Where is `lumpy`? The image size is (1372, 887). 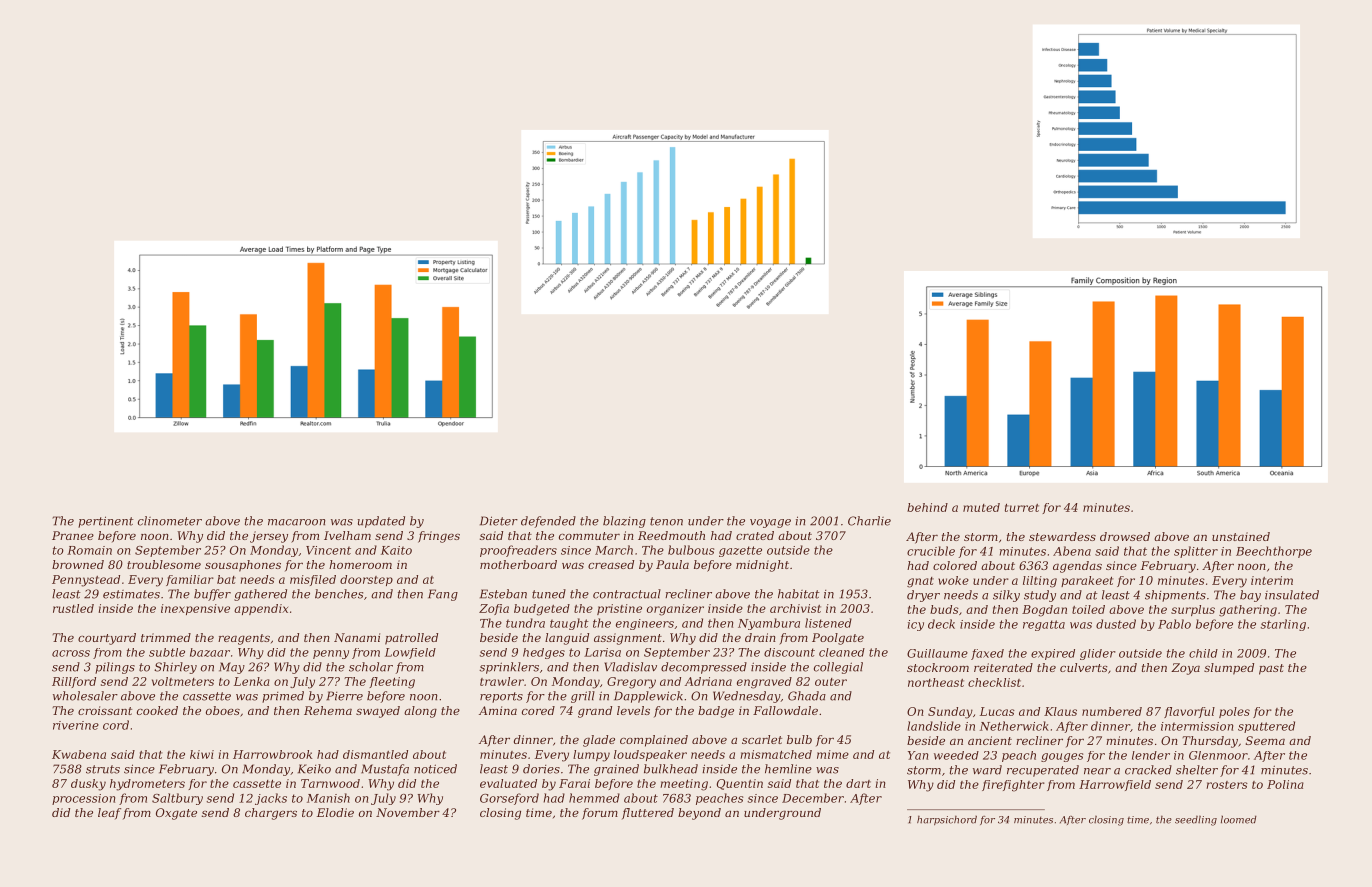
lumpy is located at coordinates (591, 756).
